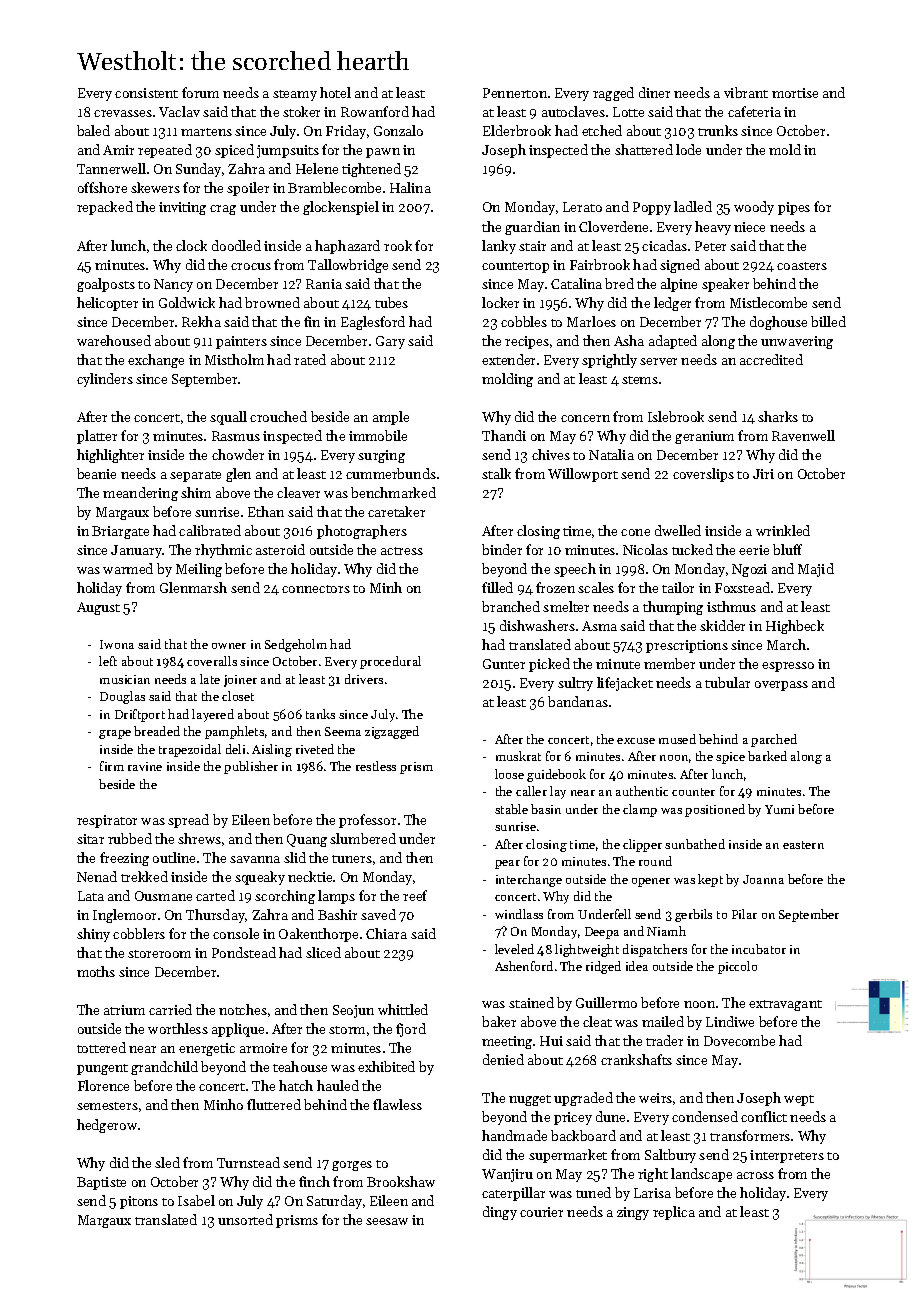  What do you see at coordinates (410, 187) in the page?
I see `Halina` at bounding box center [410, 187].
